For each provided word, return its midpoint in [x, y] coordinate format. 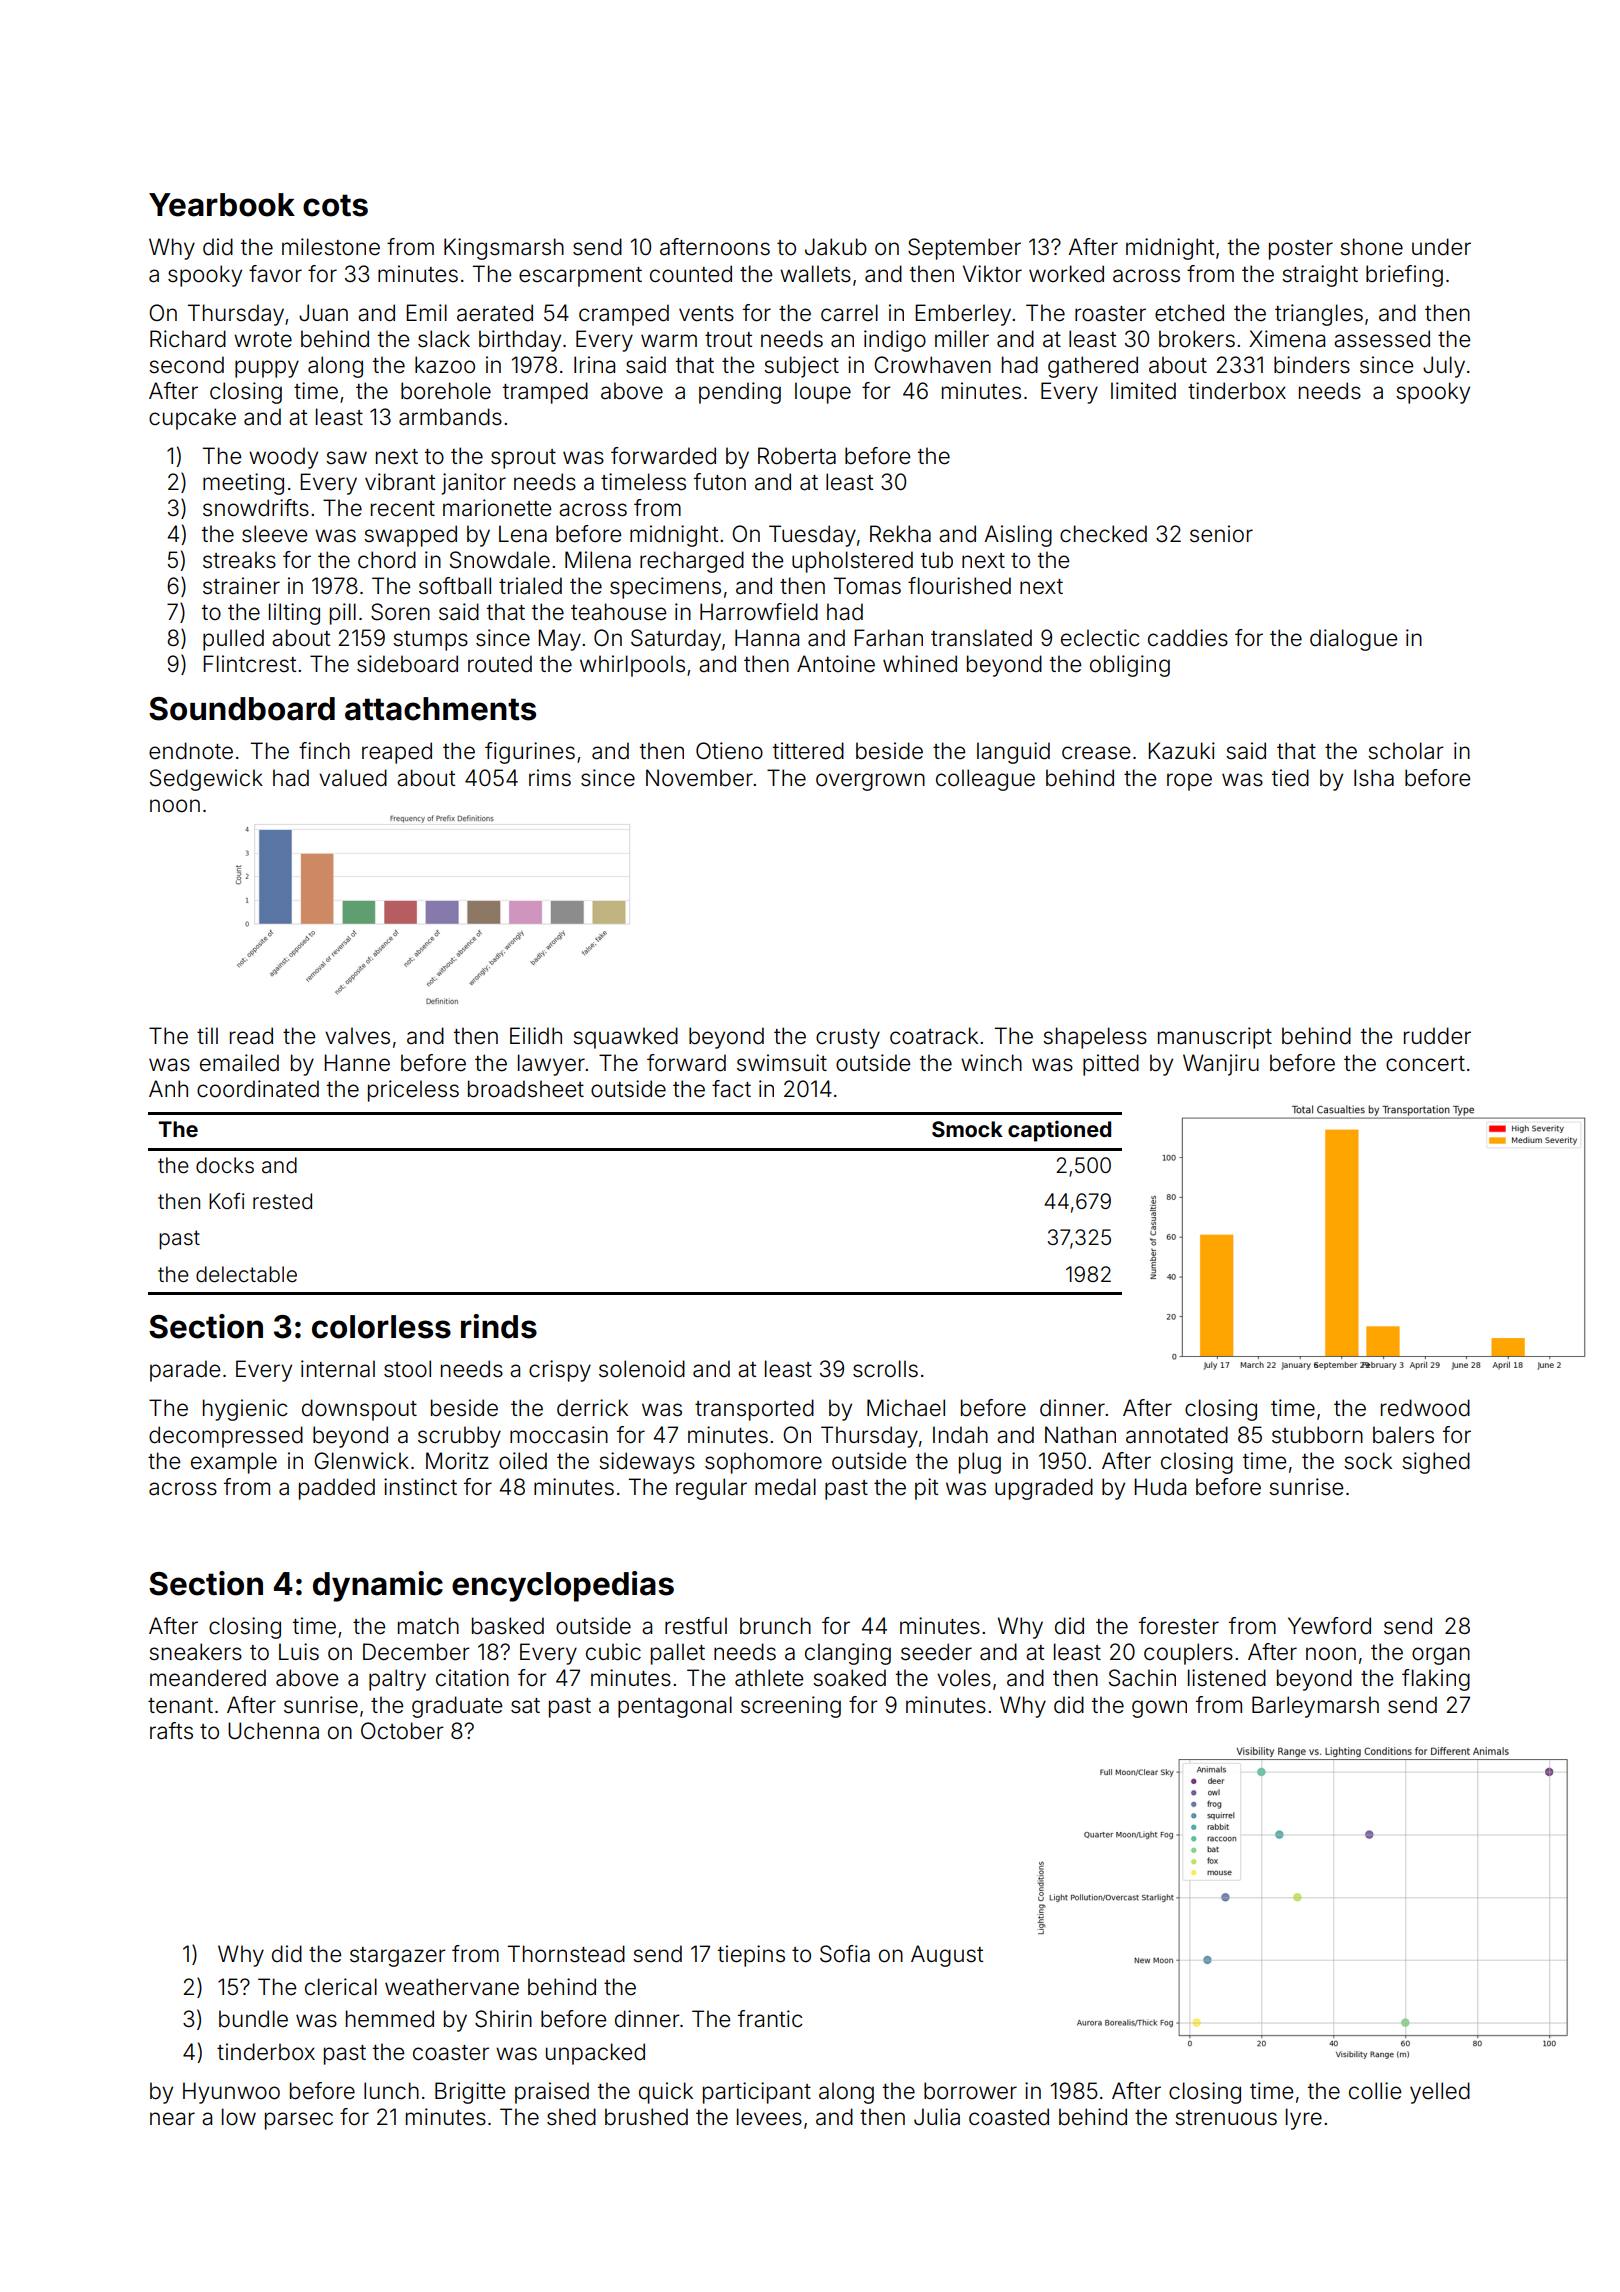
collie [1375, 2091]
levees [769, 2117]
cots [335, 205]
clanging [848, 1654]
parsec [299, 2121]
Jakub [836, 247]
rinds [499, 1326]
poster [1301, 250]
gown [1159, 1709]
